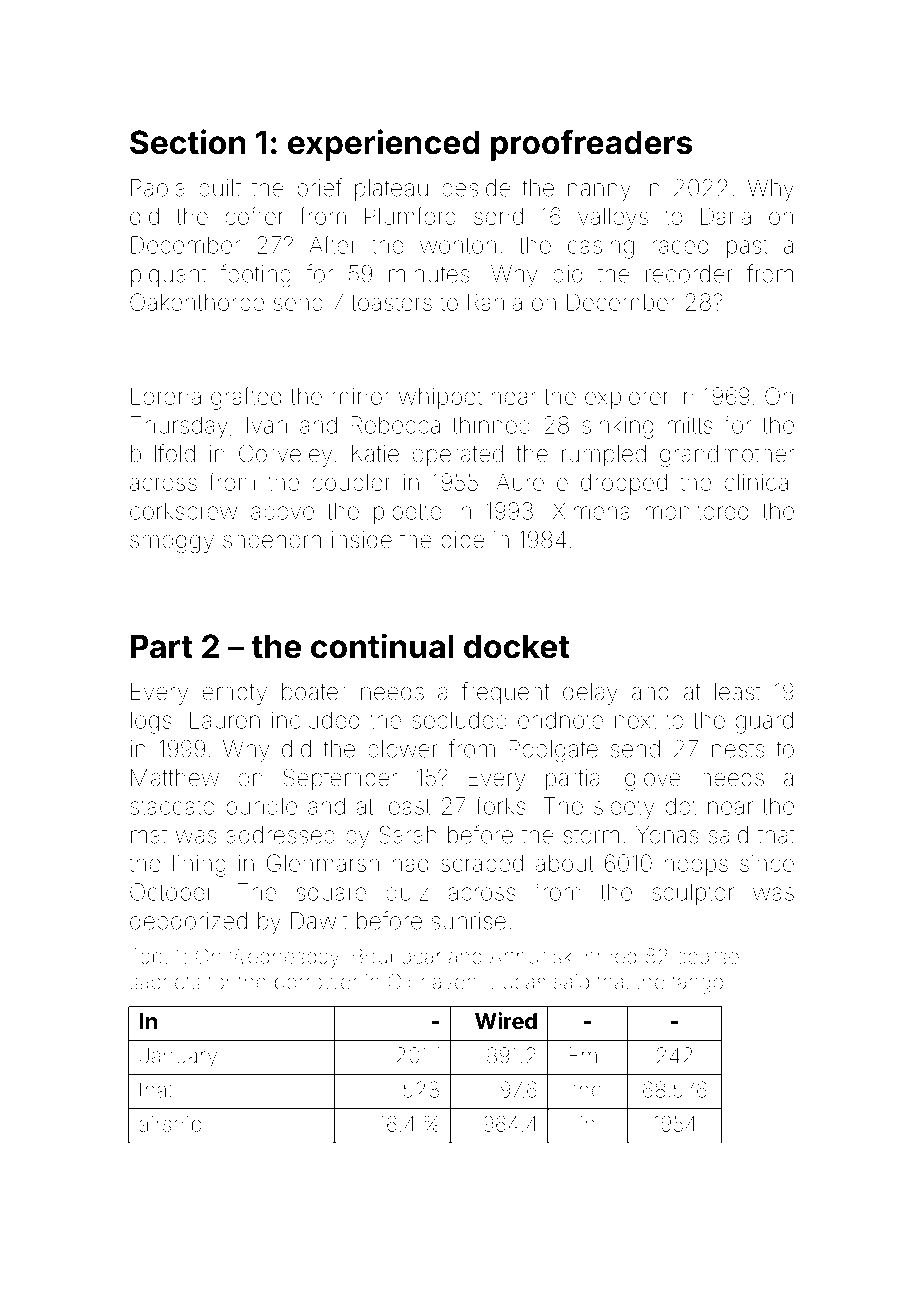  Describe the element at coordinates (188, 142) in the image. I see `Section` at that location.
